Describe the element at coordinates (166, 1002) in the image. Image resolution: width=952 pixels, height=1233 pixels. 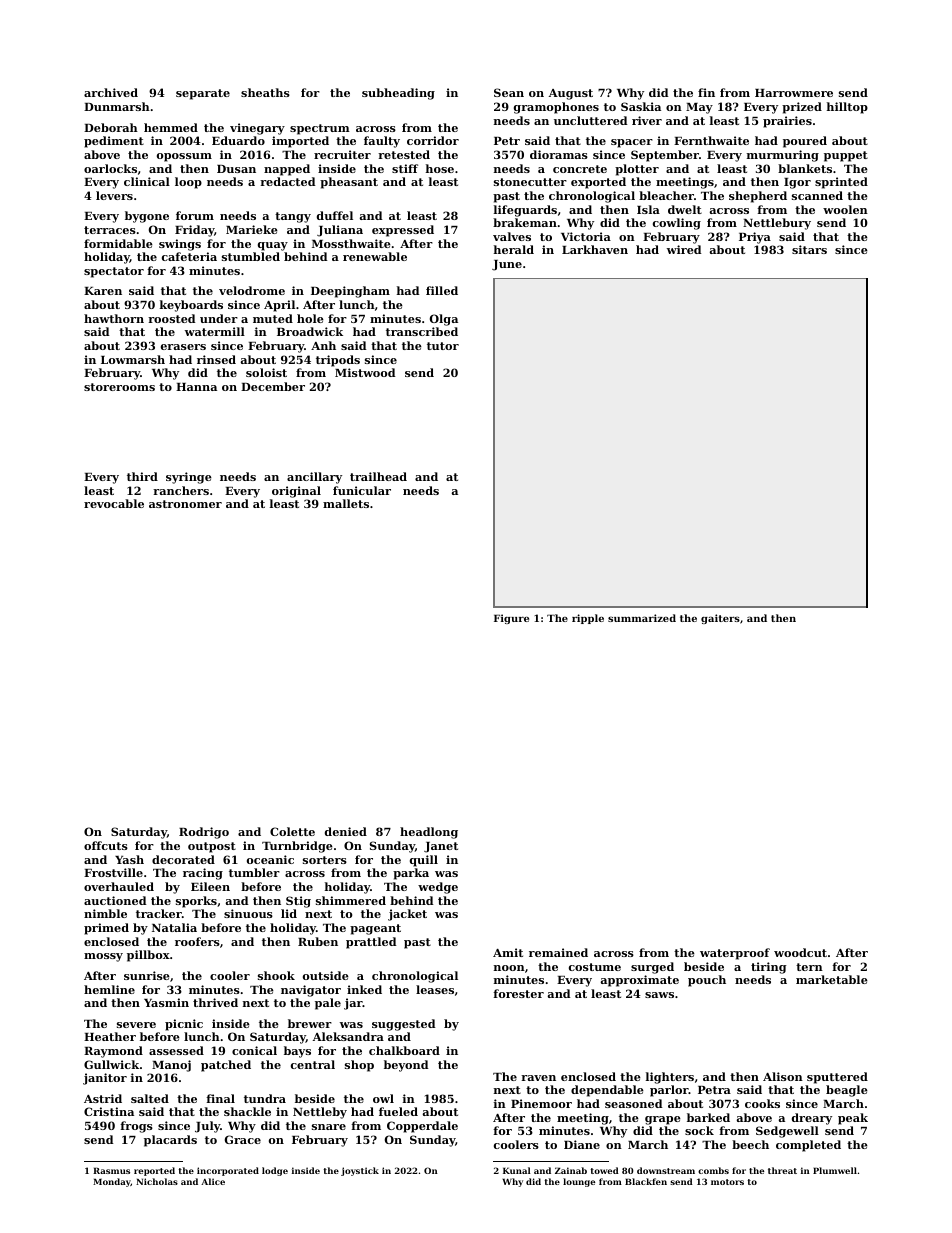
I see `Yasmin` at that location.
